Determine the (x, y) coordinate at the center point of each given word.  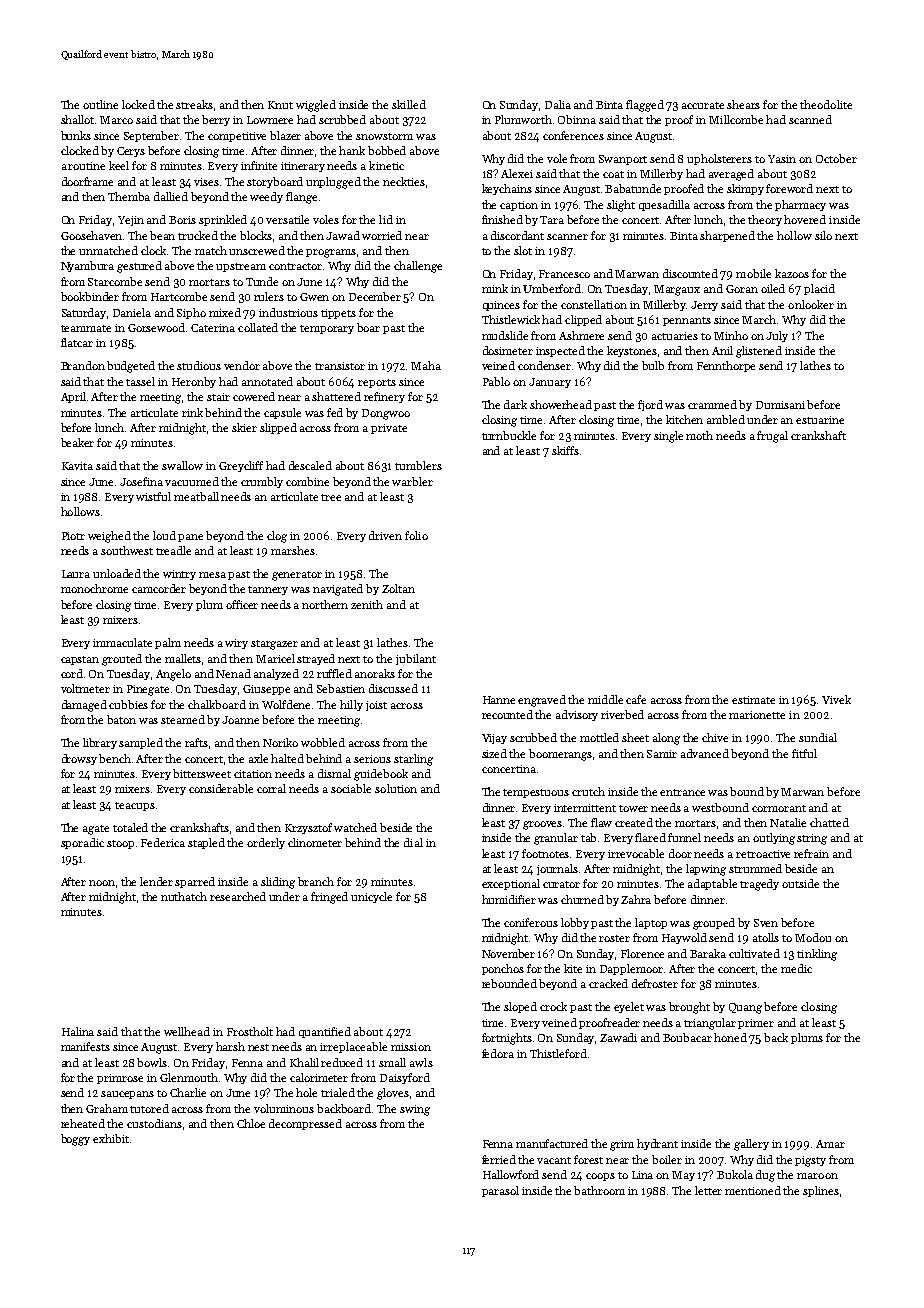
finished (502, 219)
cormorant (779, 808)
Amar (830, 1144)
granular (556, 839)
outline (100, 104)
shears (743, 104)
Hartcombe (179, 296)
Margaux (677, 290)
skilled (409, 104)
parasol (500, 1191)
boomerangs (560, 755)
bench (115, 758)
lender (156, 881)
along (666, 739)
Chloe (251, 1123)
